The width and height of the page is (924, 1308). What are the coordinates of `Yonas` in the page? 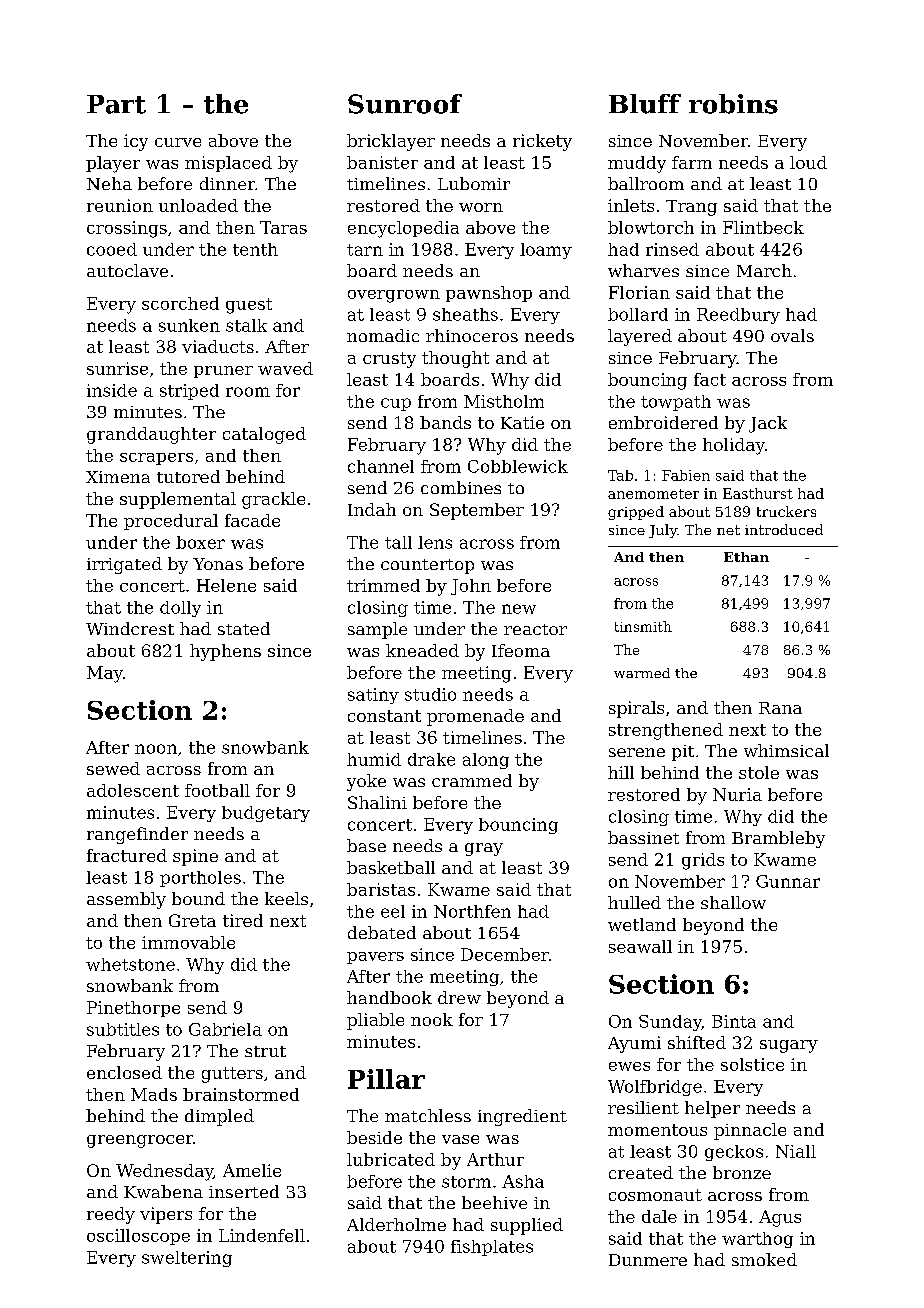 It's located at (218, 564).
